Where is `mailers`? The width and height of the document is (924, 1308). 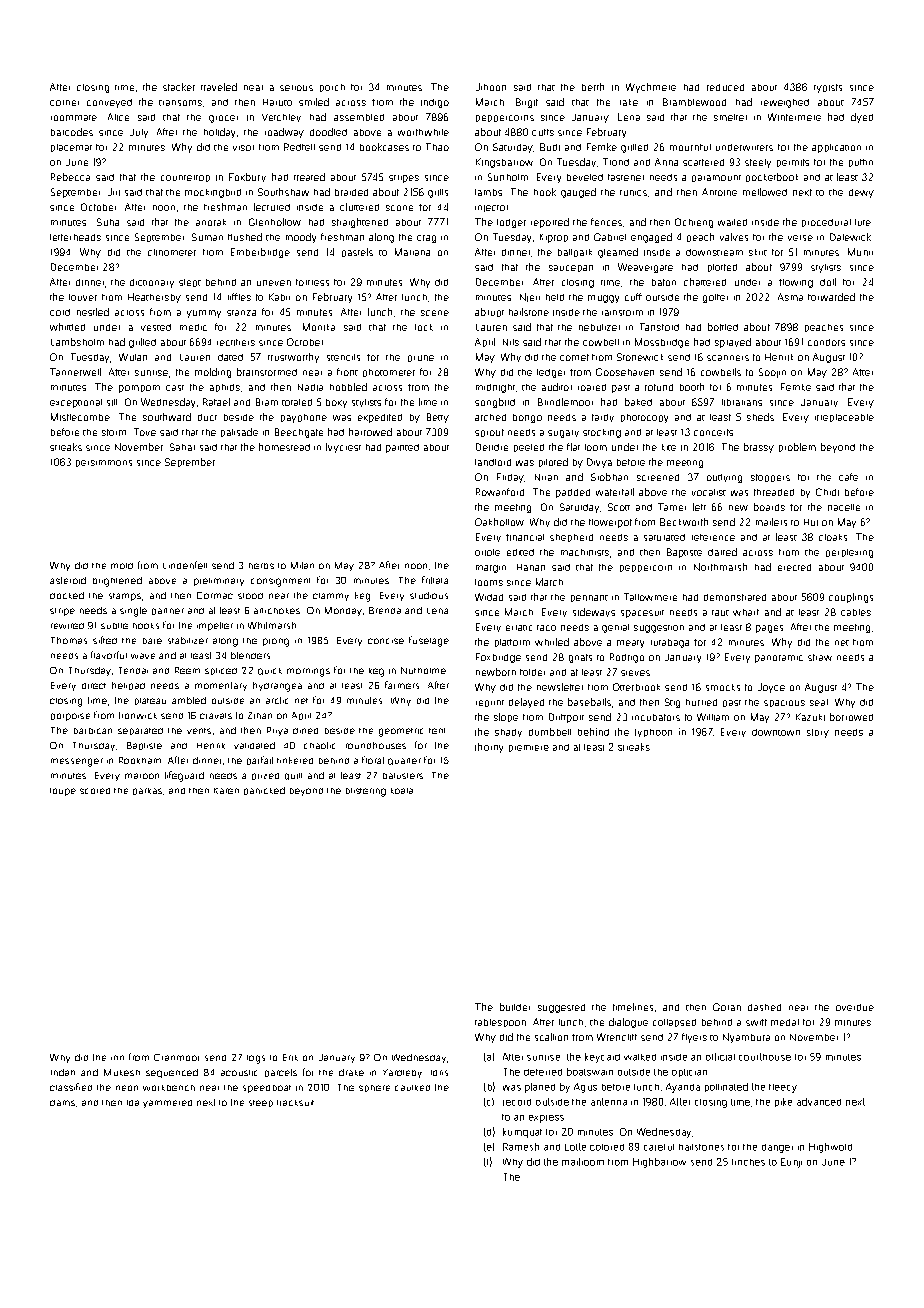
mailers is located at coordinates (771, 522).
